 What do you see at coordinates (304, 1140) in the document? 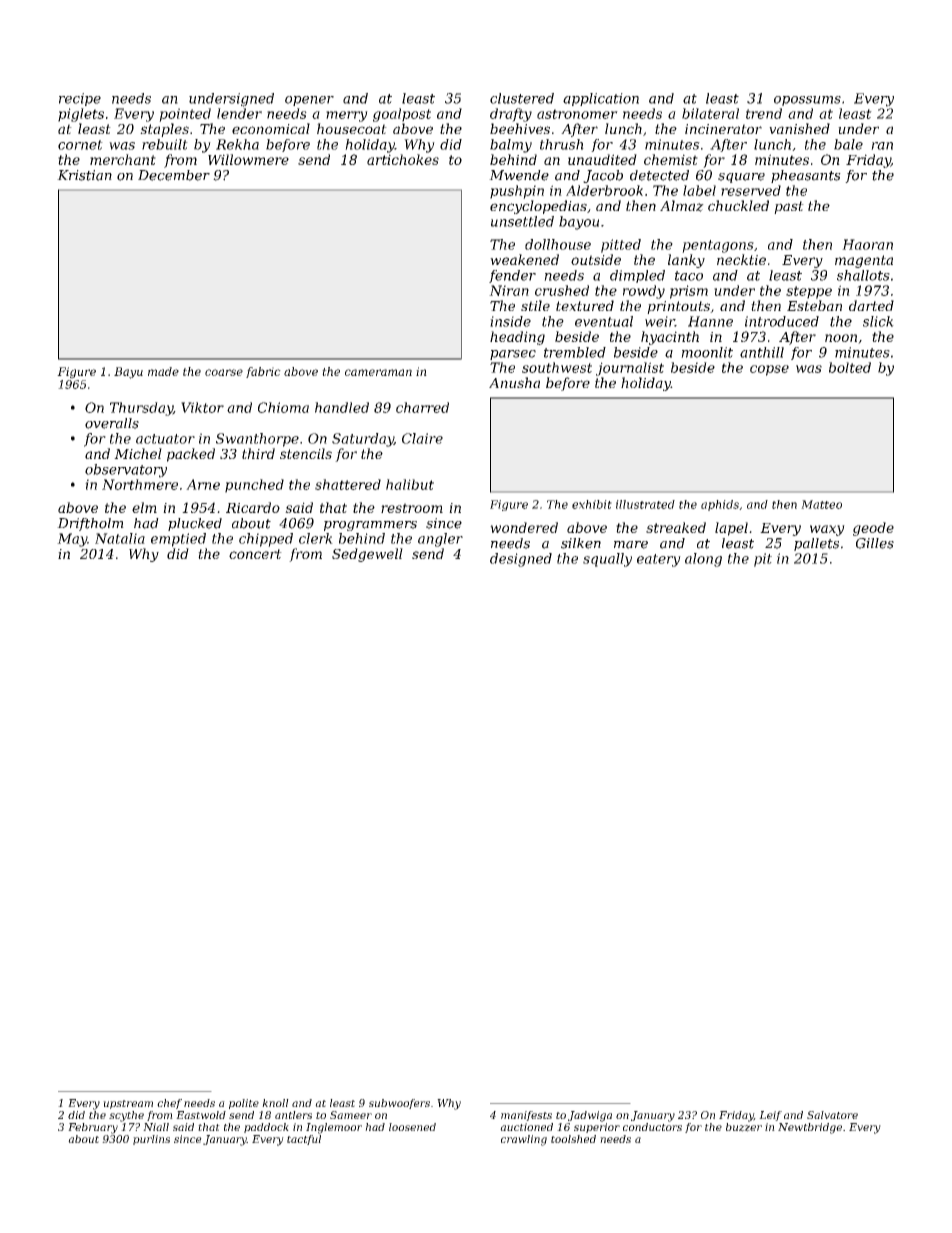
I see `tactful` at bounding box center [304, 1140].
